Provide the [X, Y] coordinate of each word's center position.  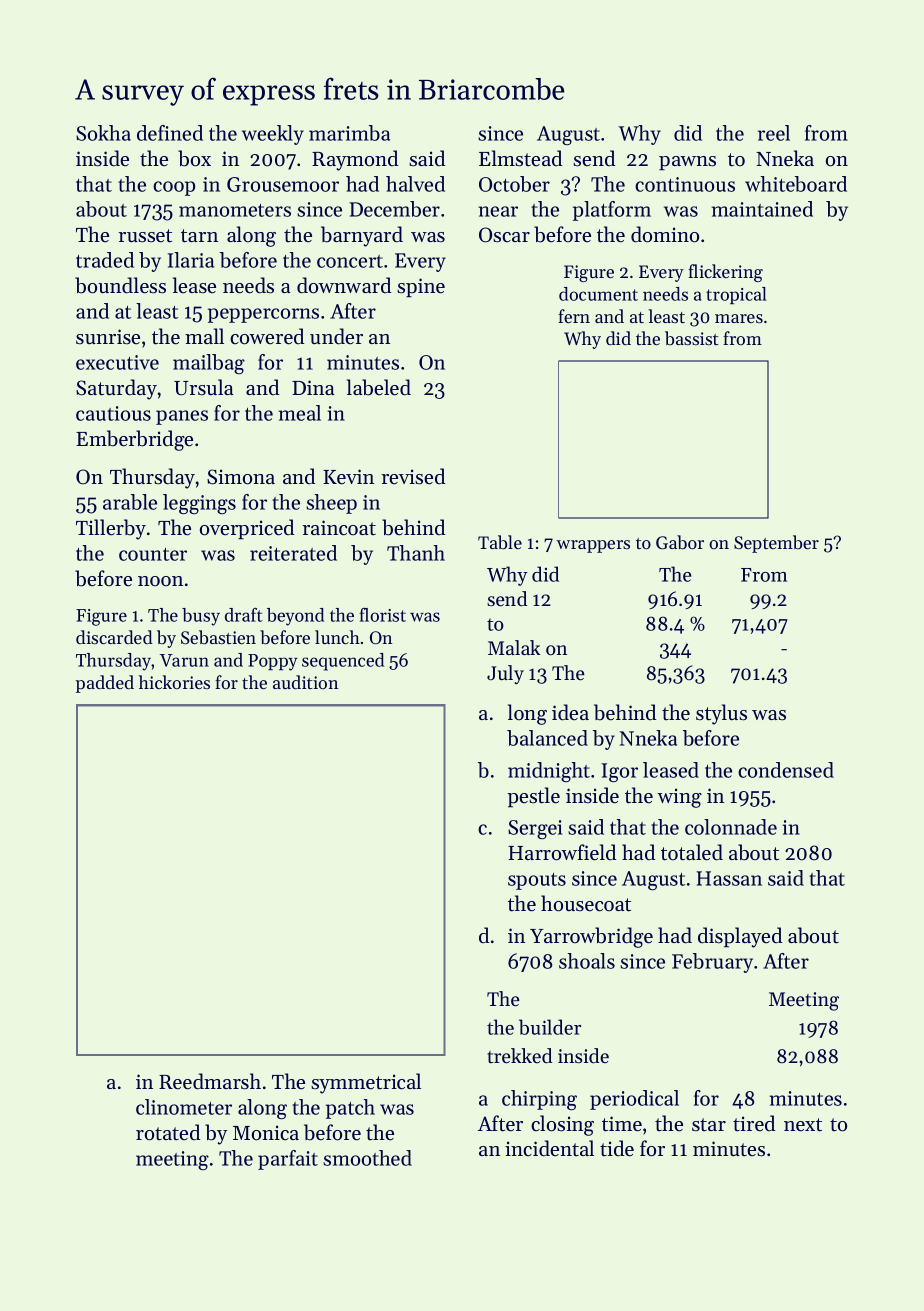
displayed [740, 937]
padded [105, 684]
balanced [547, 738]
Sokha [103, 133]
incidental [549, 1148]
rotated [168, 1132]
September [776, 544]
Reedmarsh [210, 1081]
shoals [587, 961]
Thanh [416, 553]
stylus [721, 714]
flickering [725, 273]
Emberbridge [134, 440]
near [498, 211]
